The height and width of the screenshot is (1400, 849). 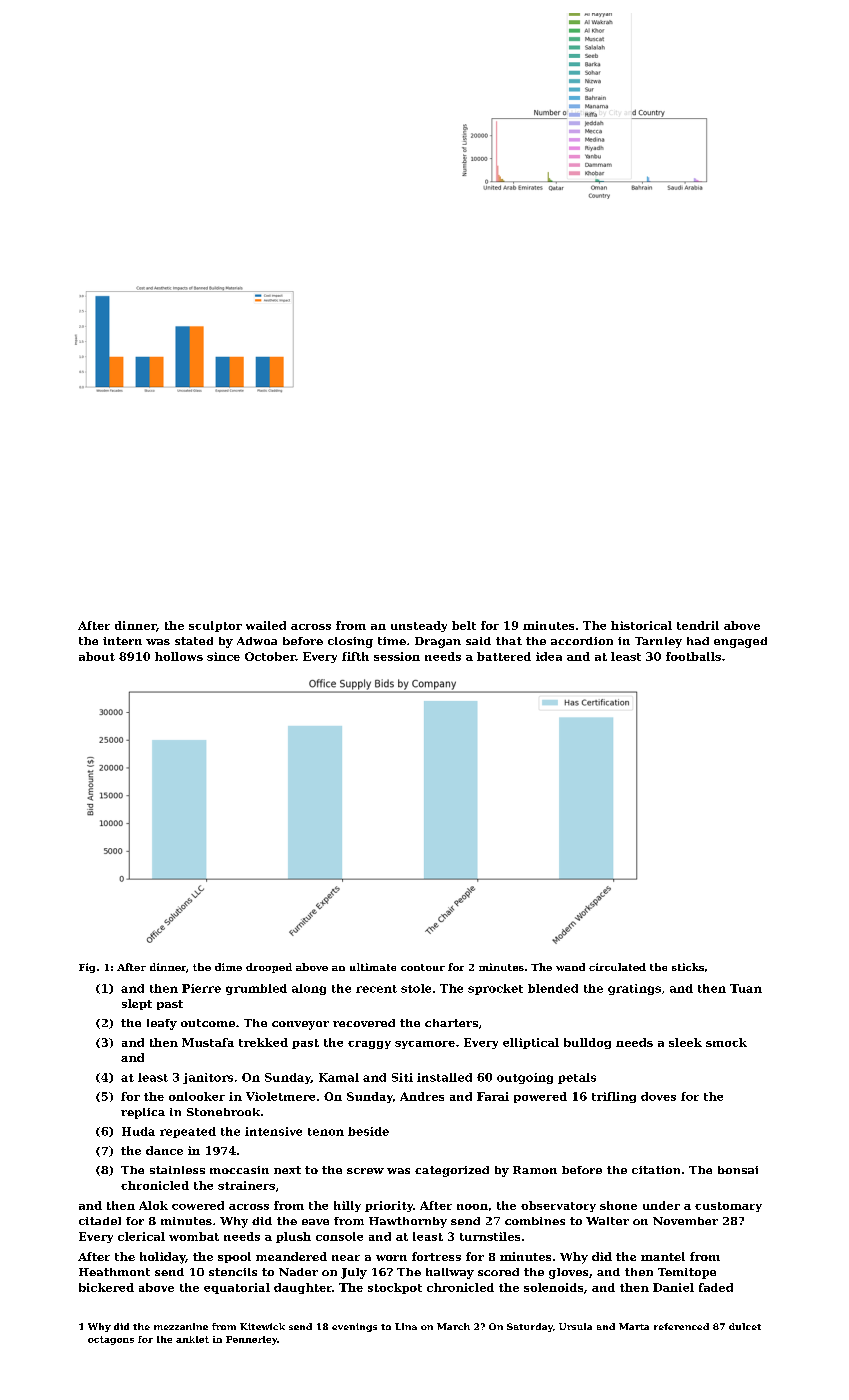 What do you see at coordinates (397, 656) in the screenshot?
I see `session` at bounding box center [397, 656].
